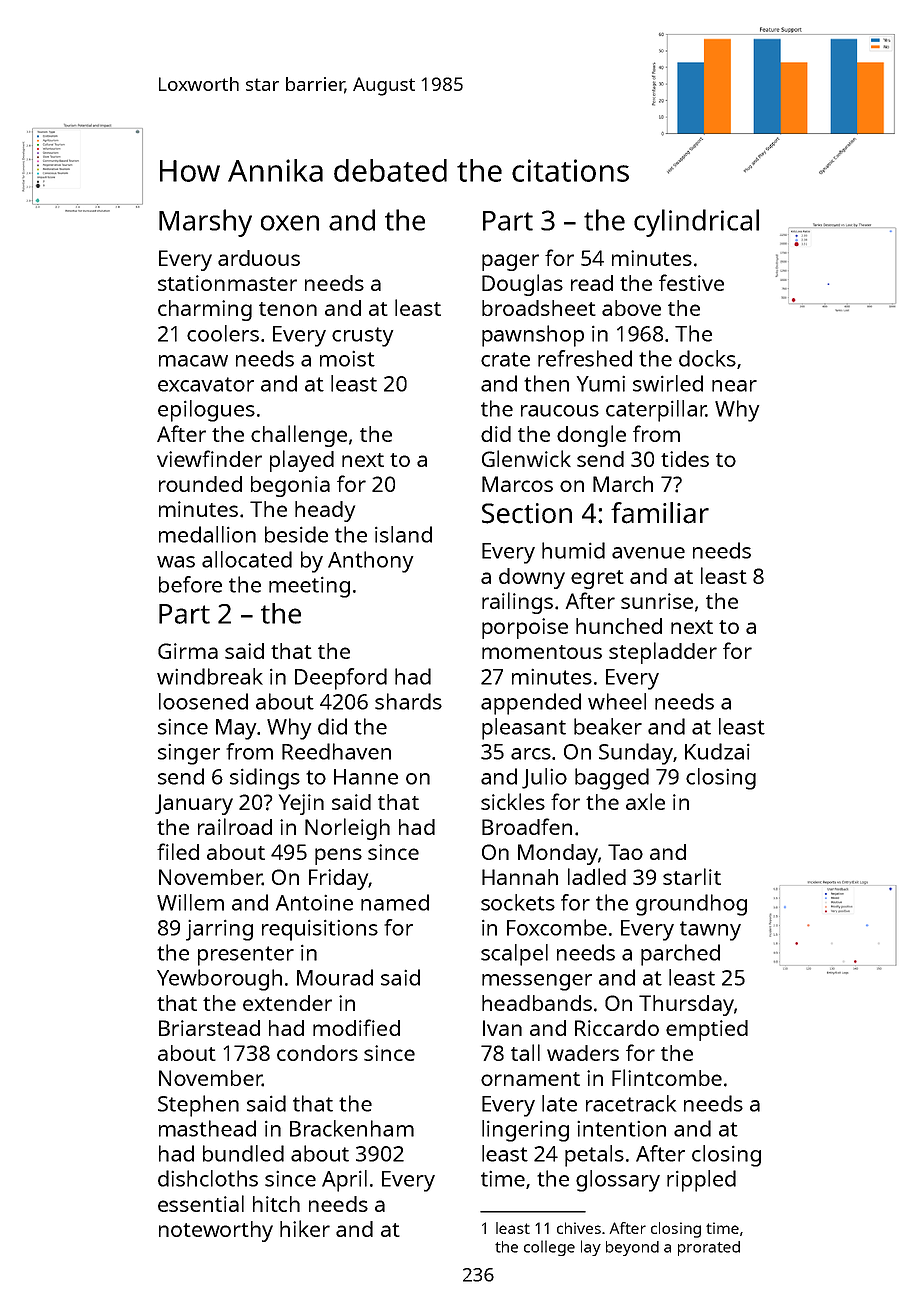 This screenshot has width=924, height=1311. Describe the element at coordinates (734, 386) in the screenshot. I see `near` at that location.
